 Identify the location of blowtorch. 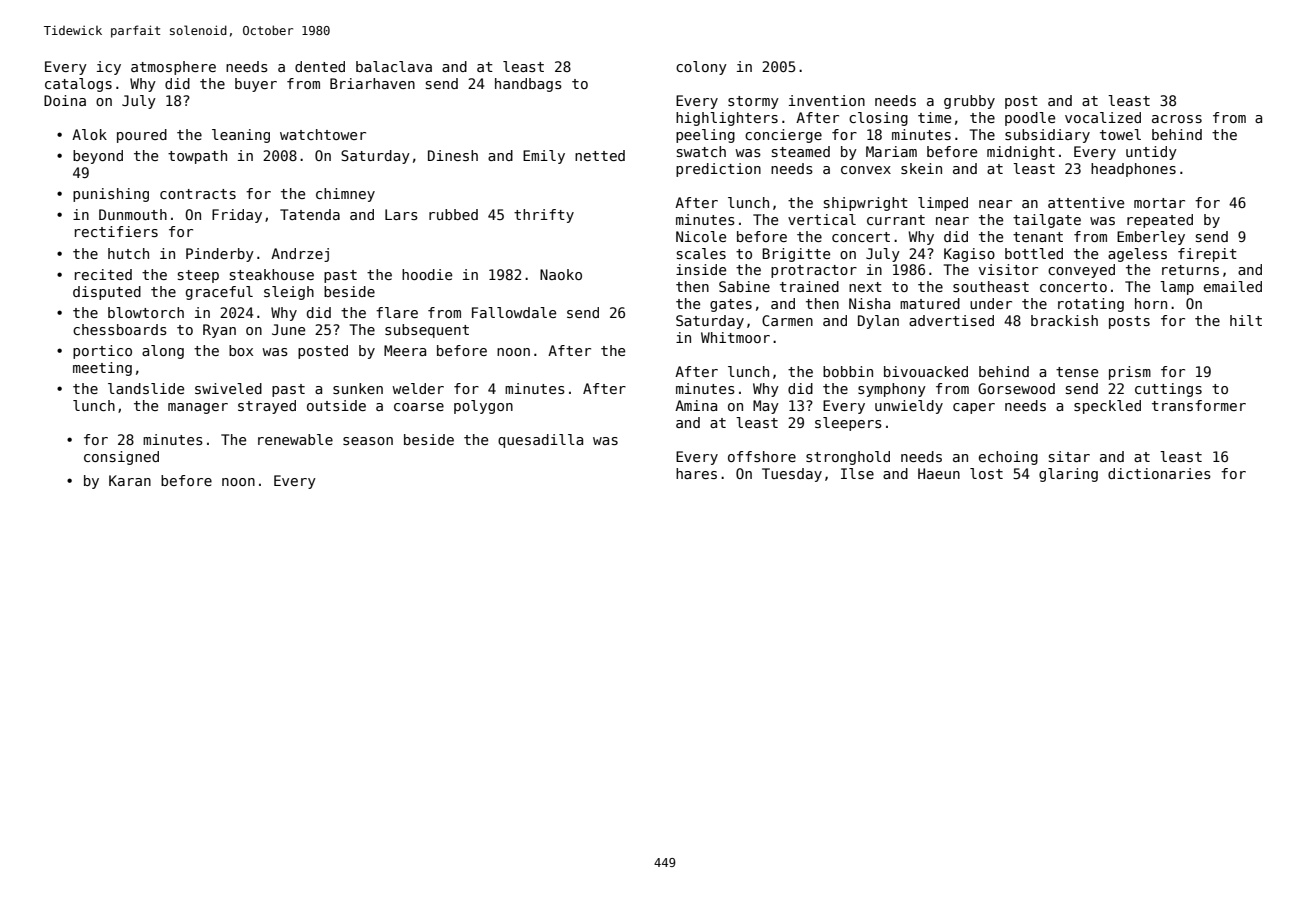
(146, 312).
